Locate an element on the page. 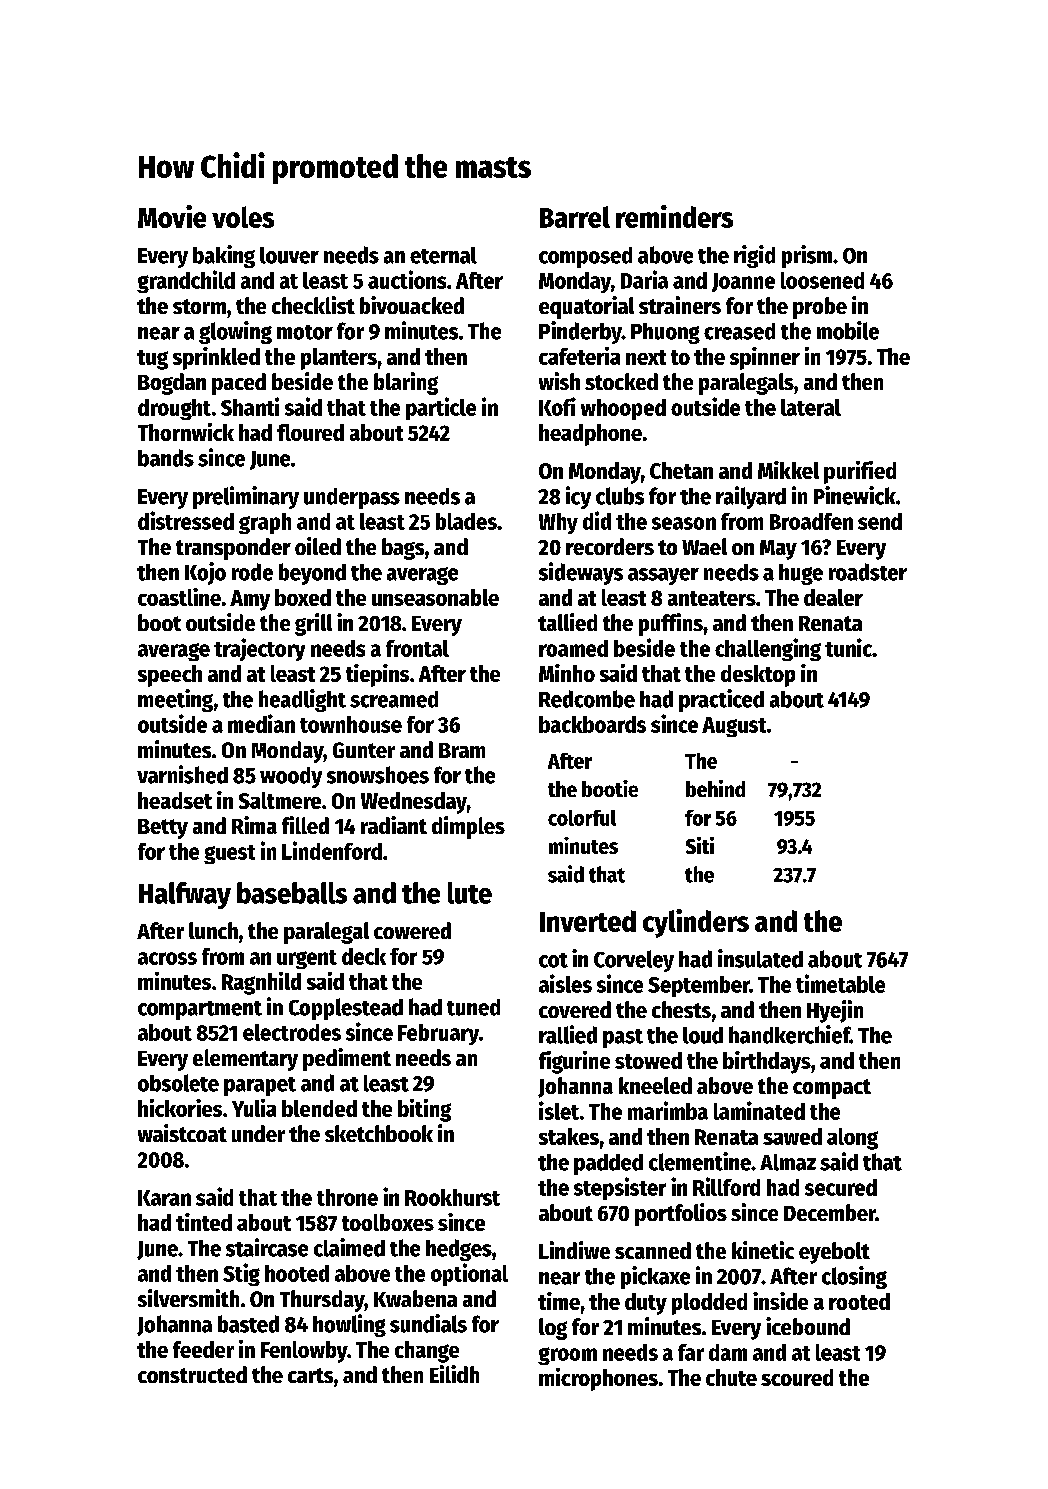 The width and height of the document is (1048, 1489). carts is located at coordinates (310, 1375).
